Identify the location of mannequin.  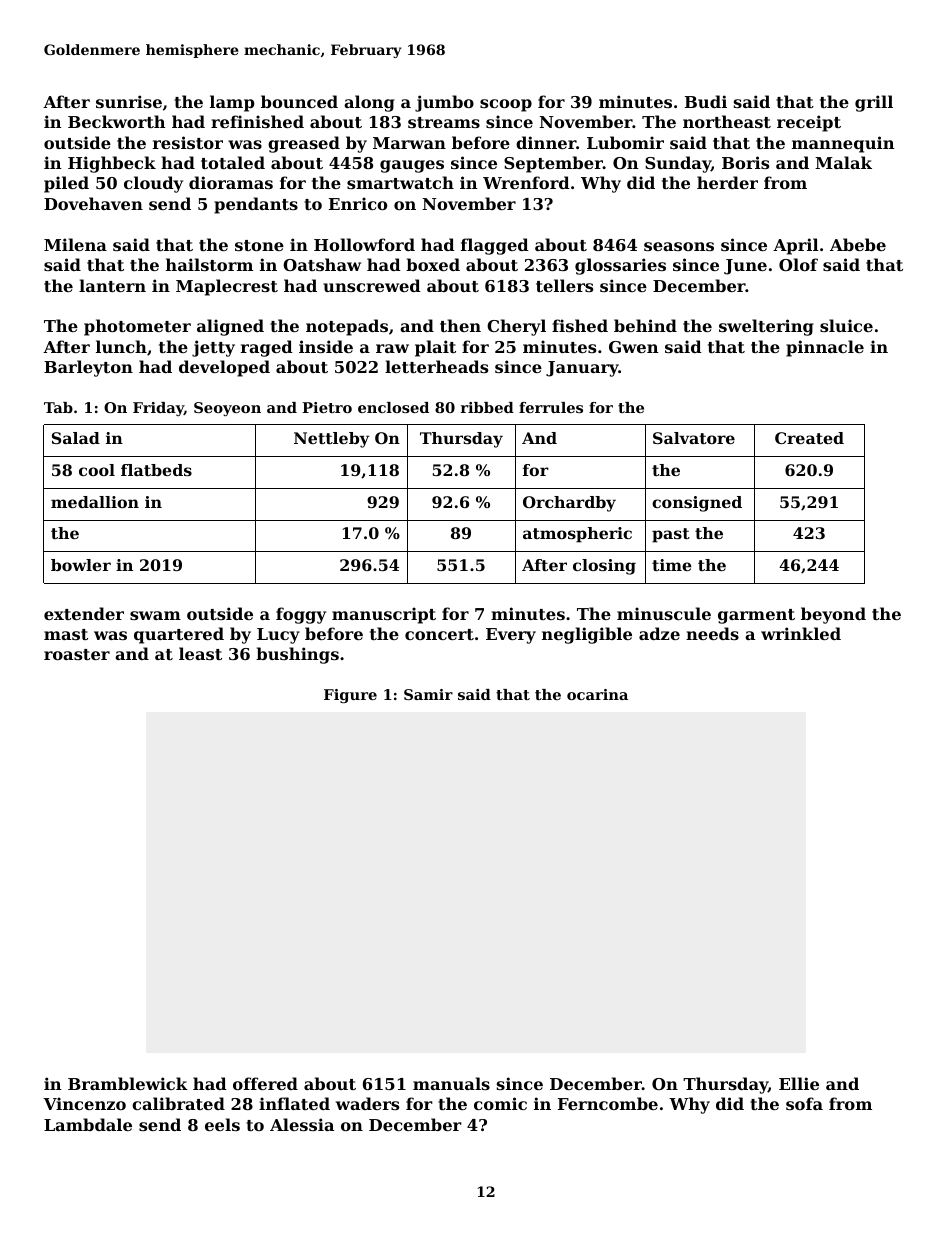
(843, 144).
